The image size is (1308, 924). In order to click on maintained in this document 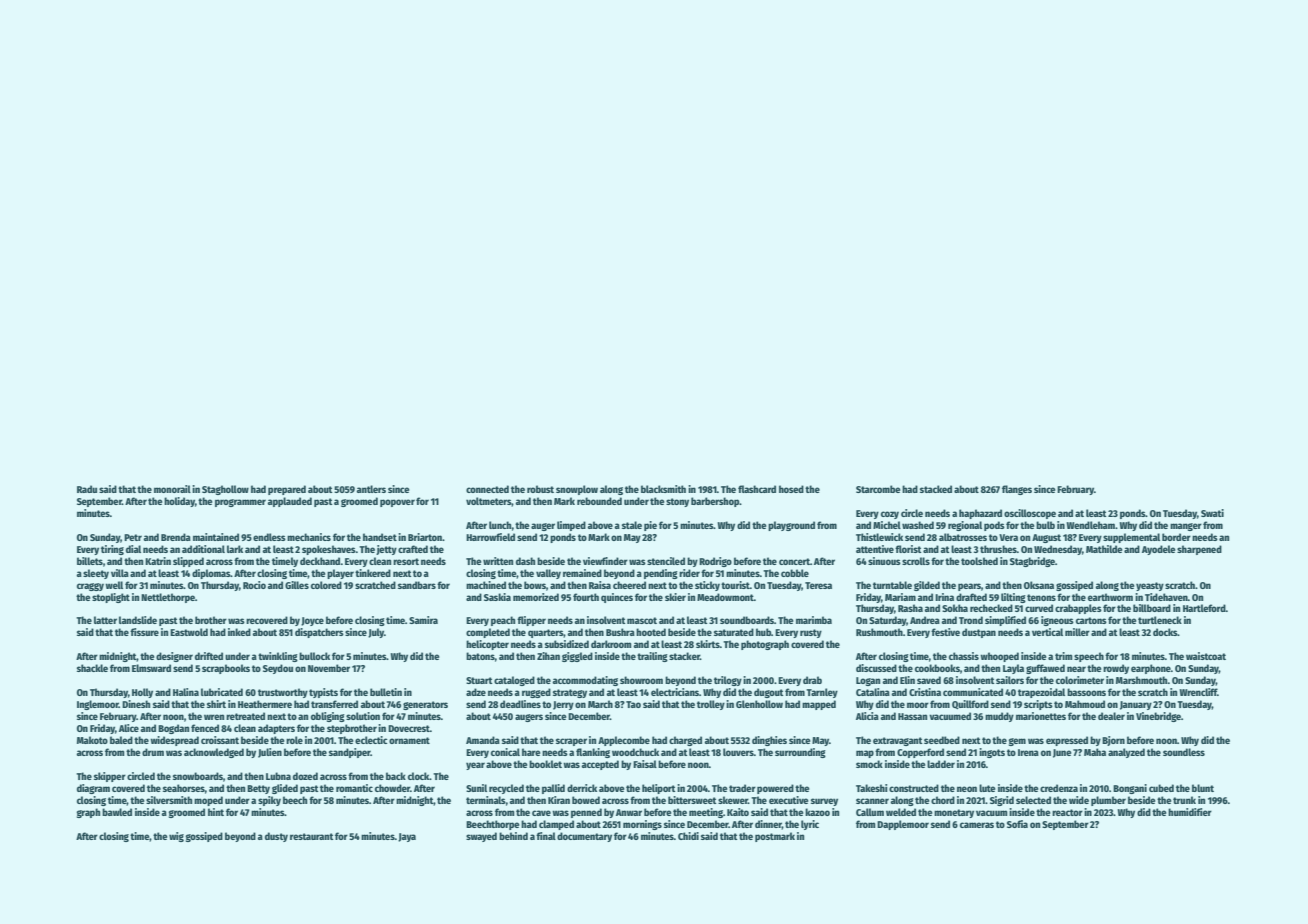, I will do `click(216, 537)`.
